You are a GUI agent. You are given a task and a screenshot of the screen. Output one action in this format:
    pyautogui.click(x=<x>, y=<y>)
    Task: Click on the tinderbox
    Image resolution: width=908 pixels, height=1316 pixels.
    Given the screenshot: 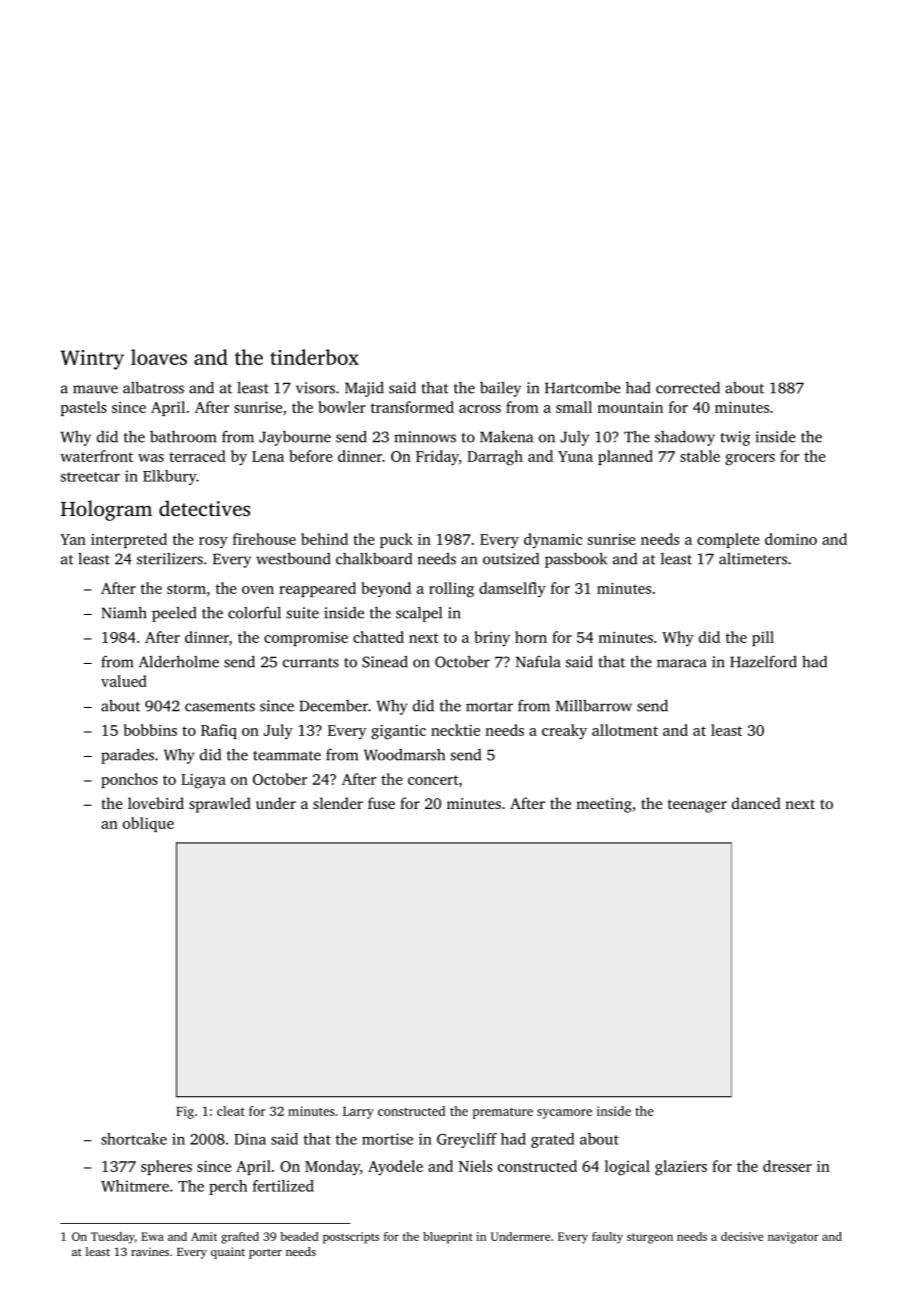 What is the action you would take?
    pyautogui.click(x=314, y=357)
